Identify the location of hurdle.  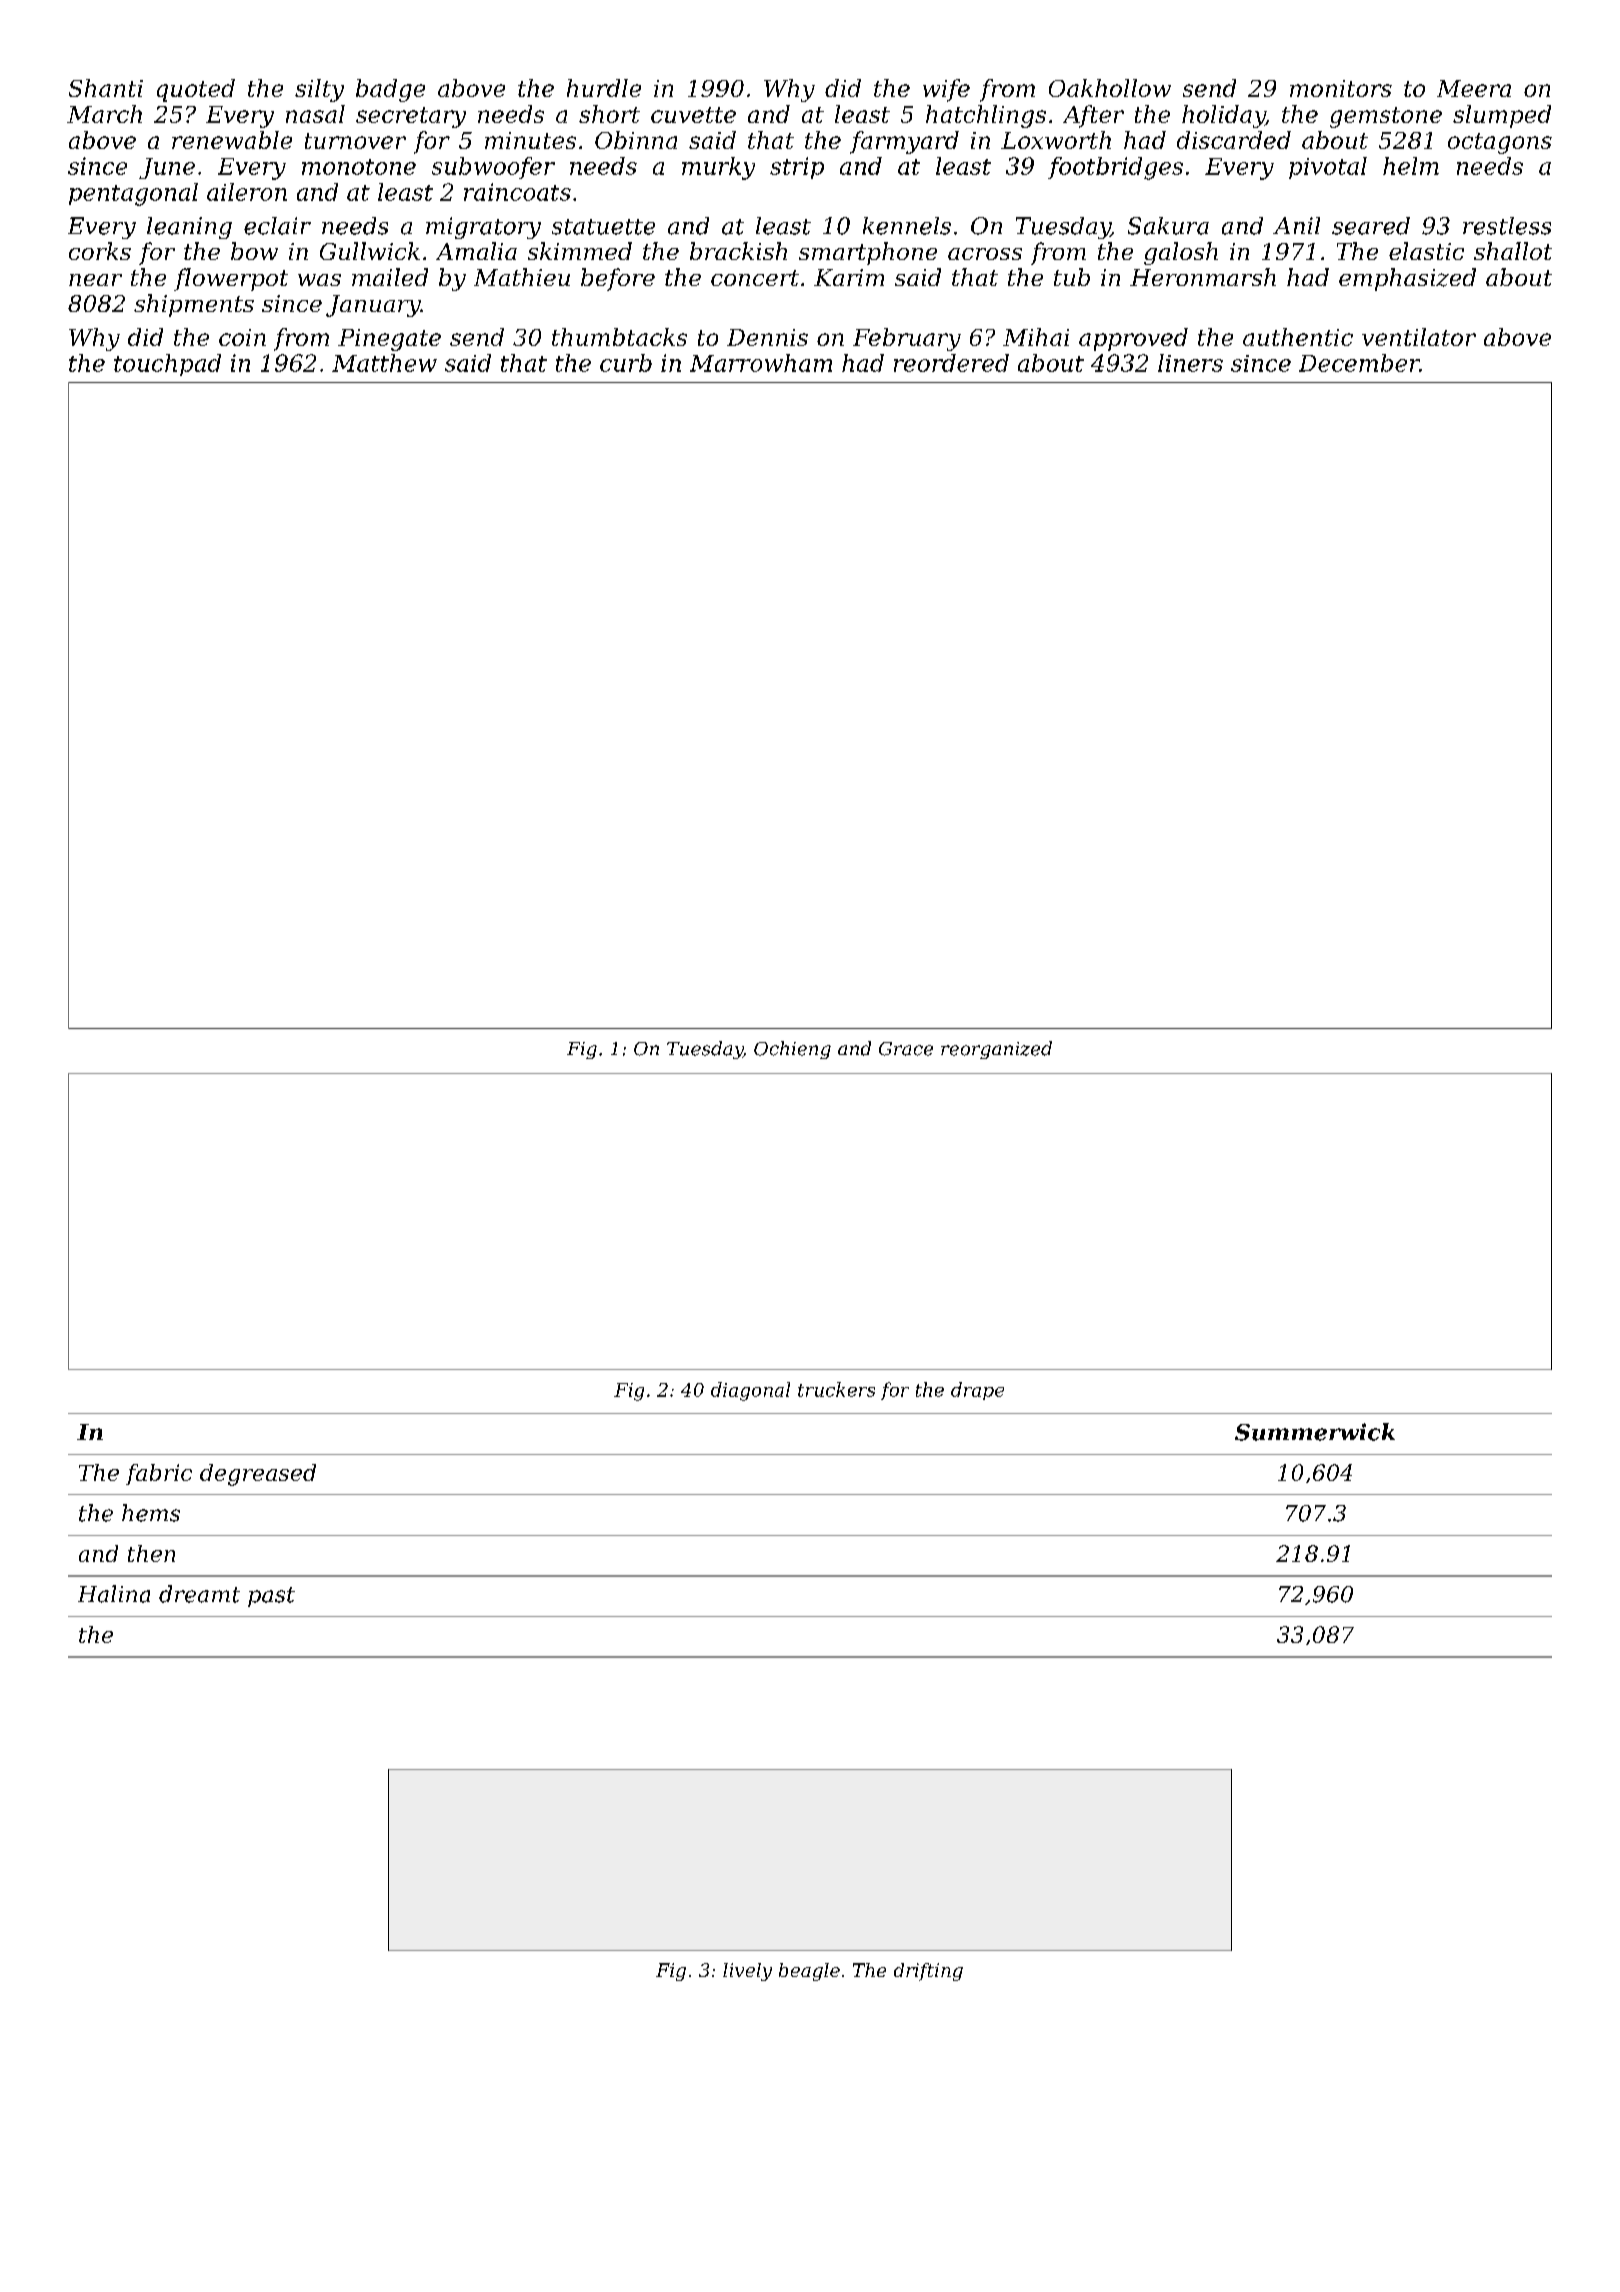
(604, 88).
